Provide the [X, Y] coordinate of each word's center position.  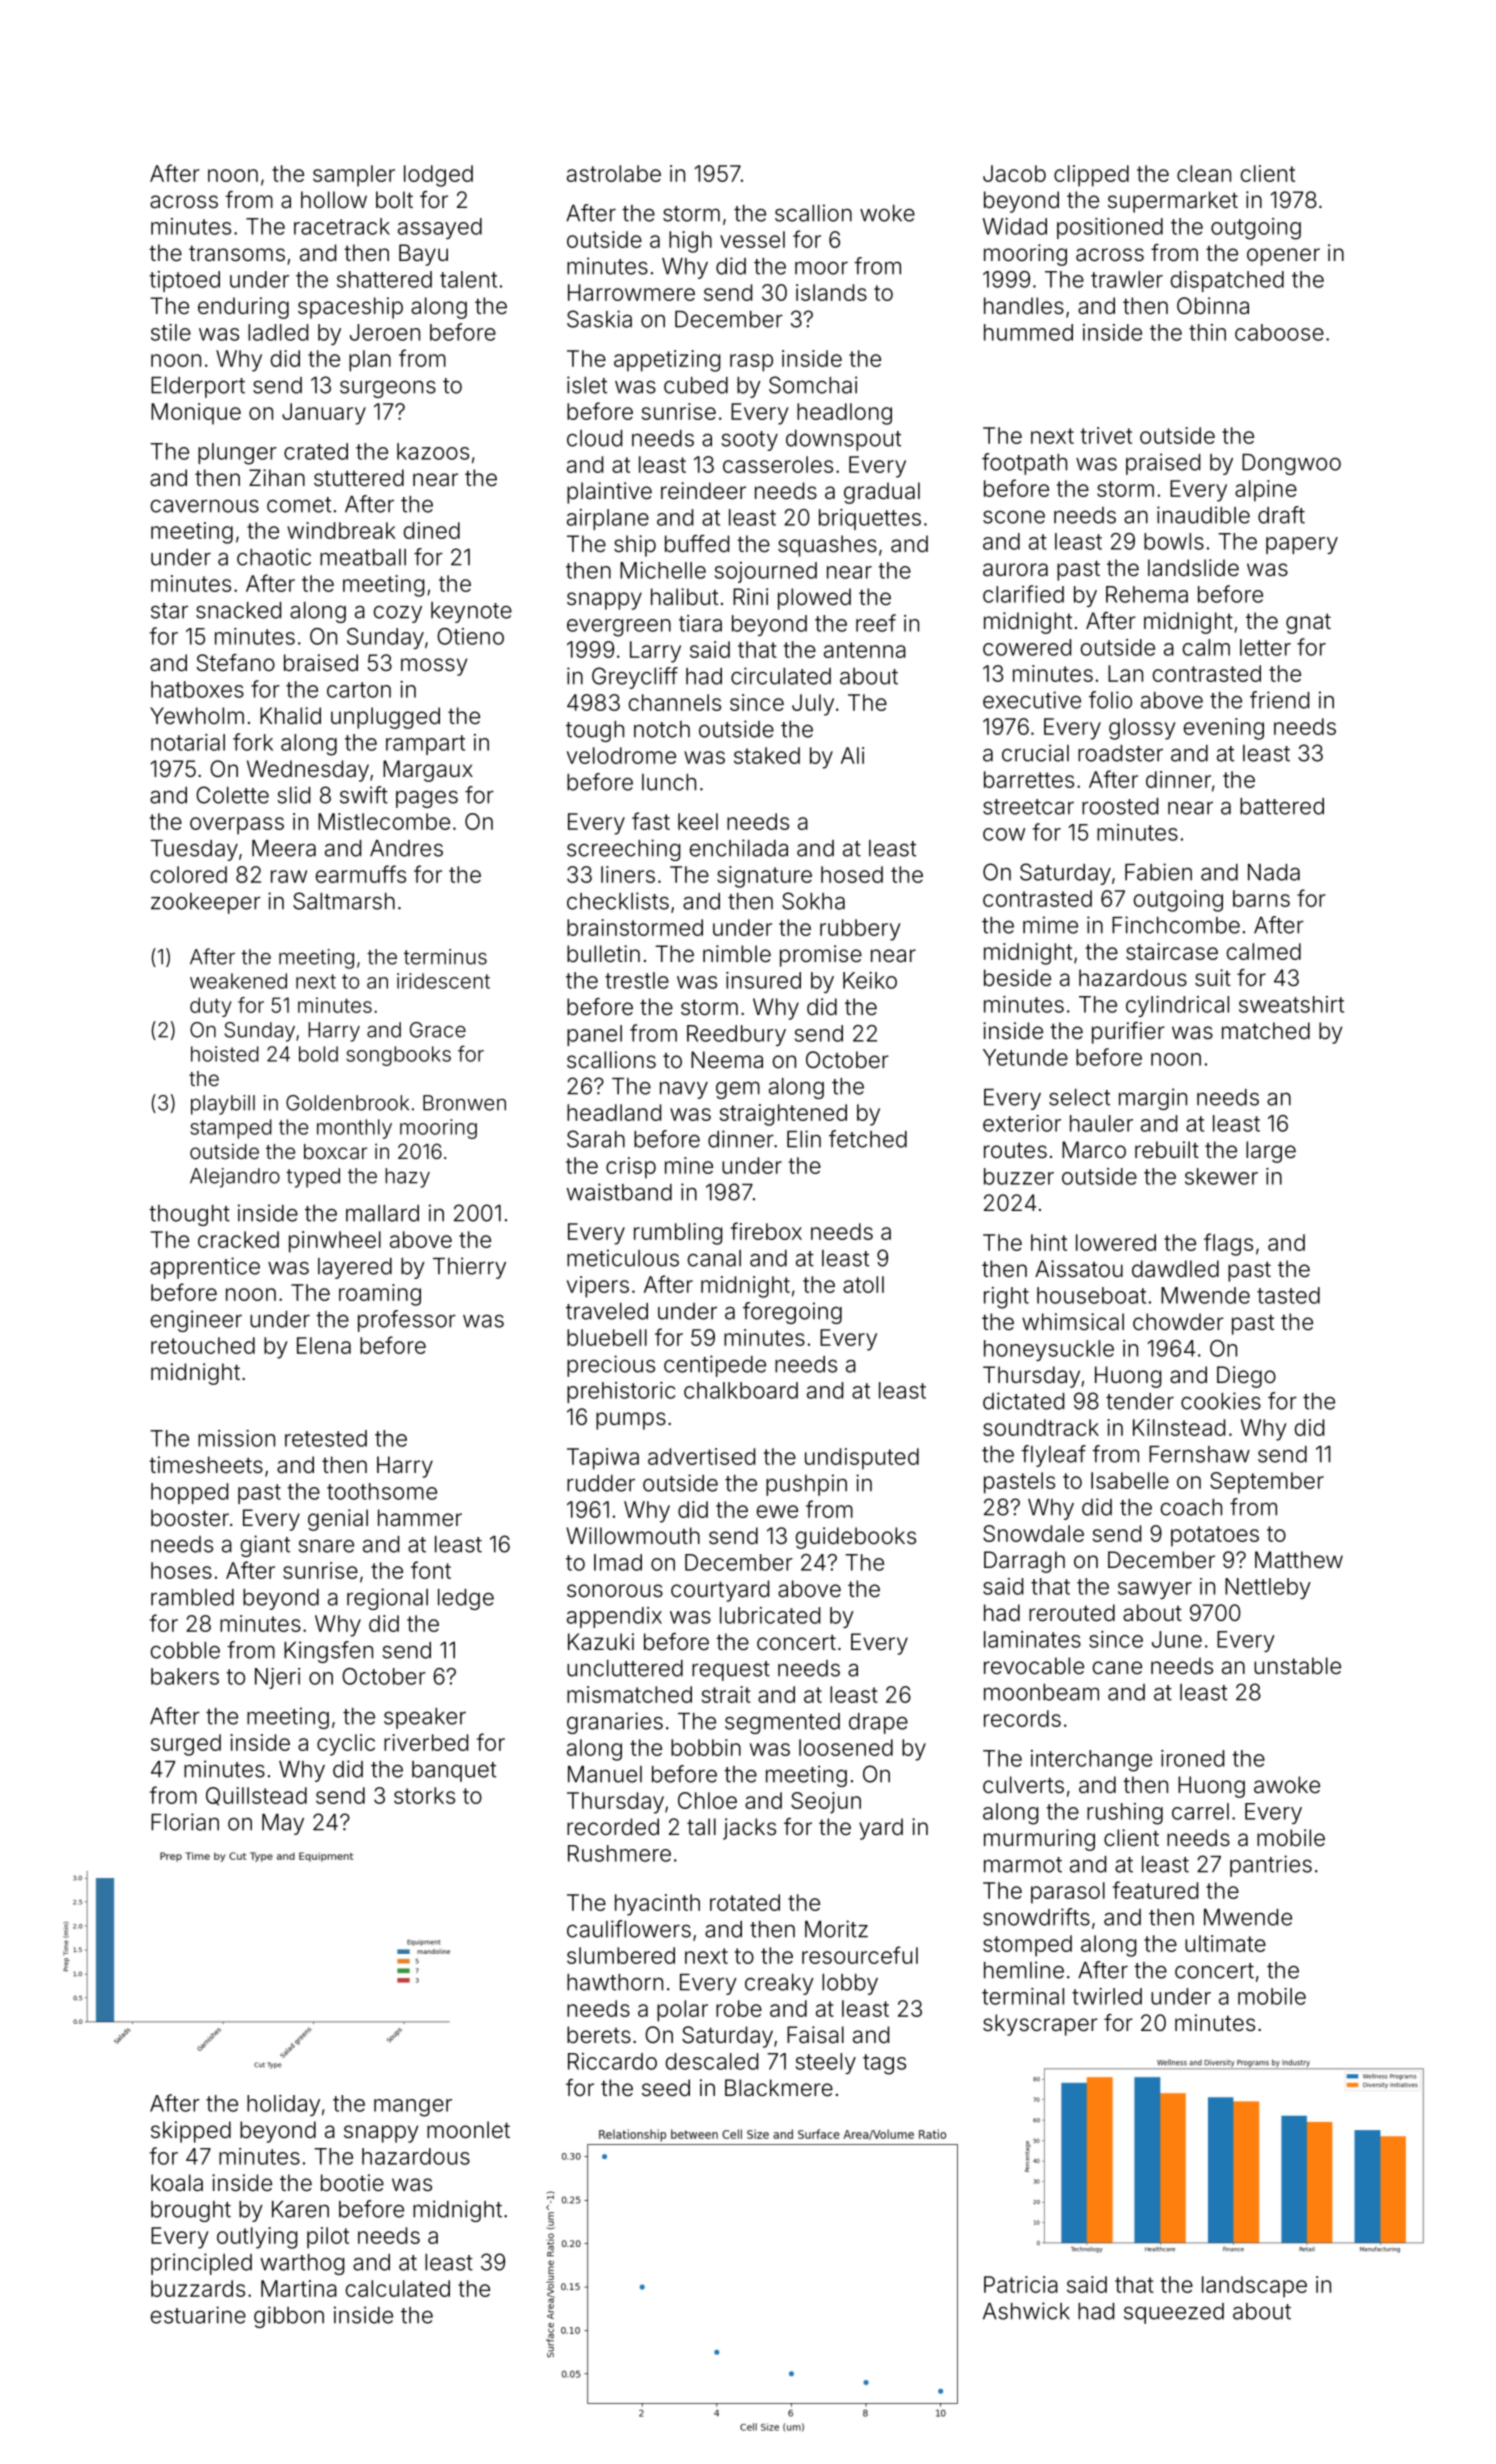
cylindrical [1177, 1006]
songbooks [398, 1056]
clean [1204, 173]
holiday [283, 2105]
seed [666, 2088]
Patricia [1021, 2284]
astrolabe [614, 173]
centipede [715, 1366]
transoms [237, 253]
